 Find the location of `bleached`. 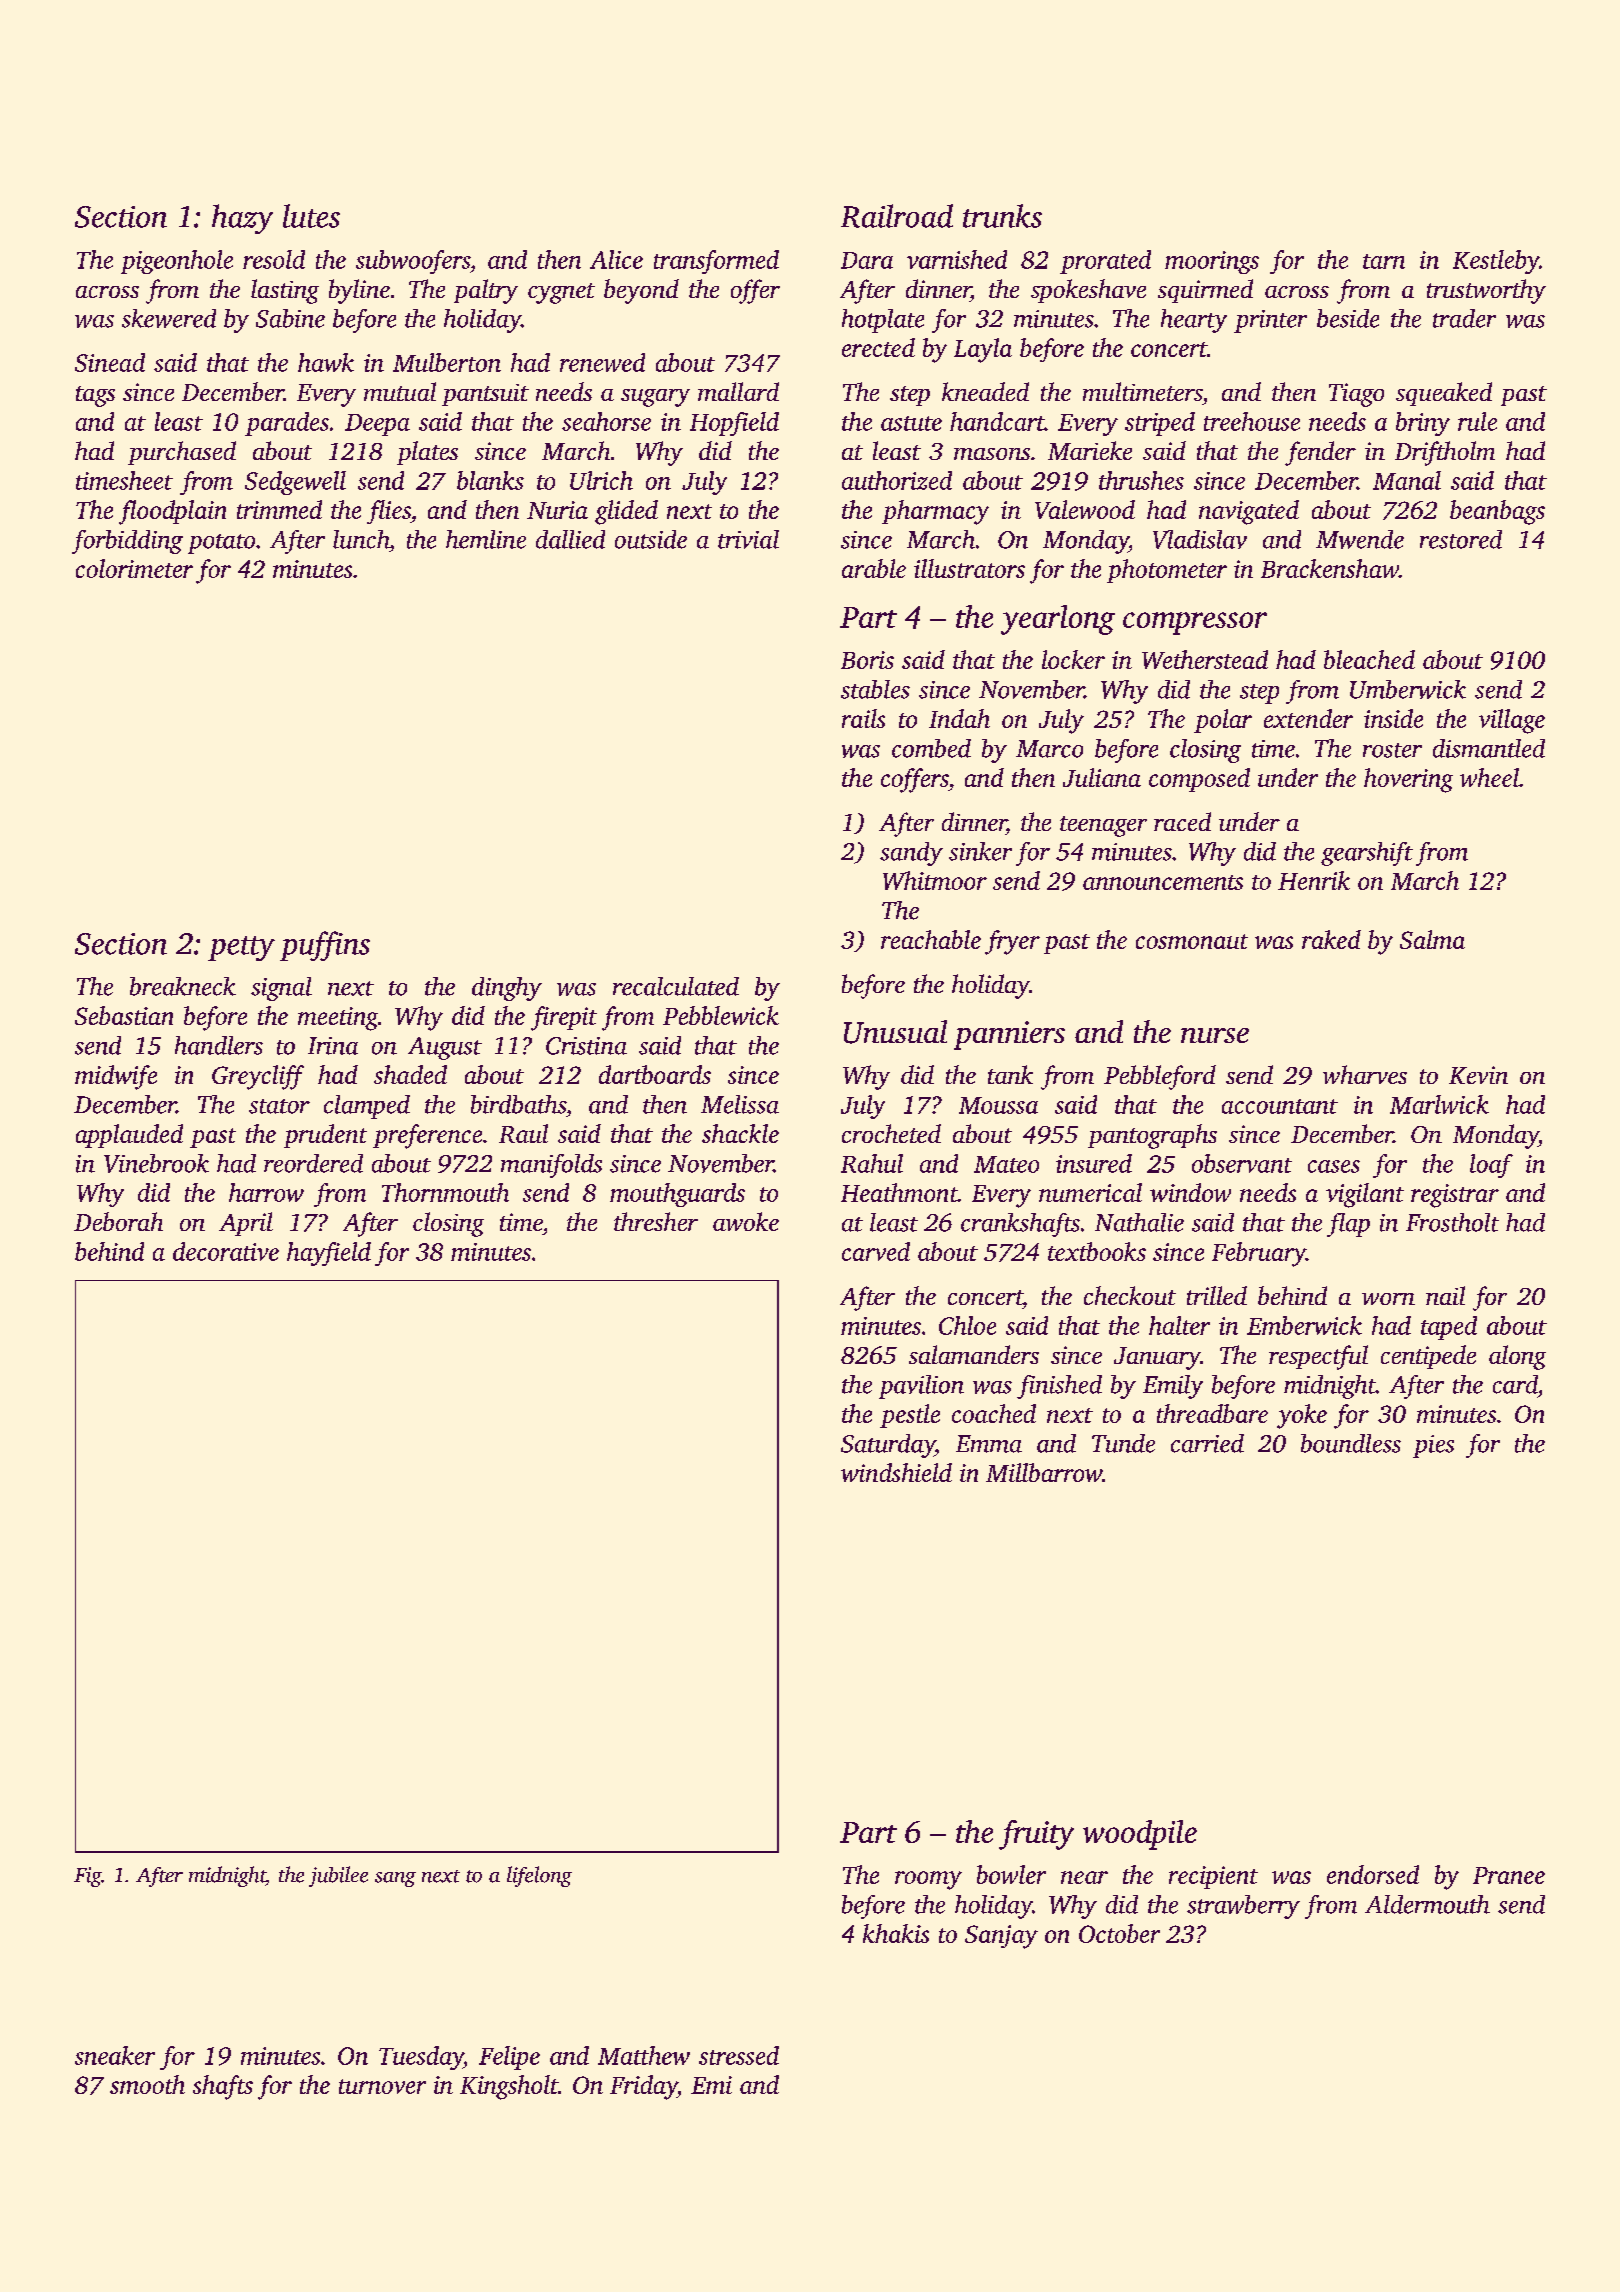

bleached is located at coordinates (1369, 659).
